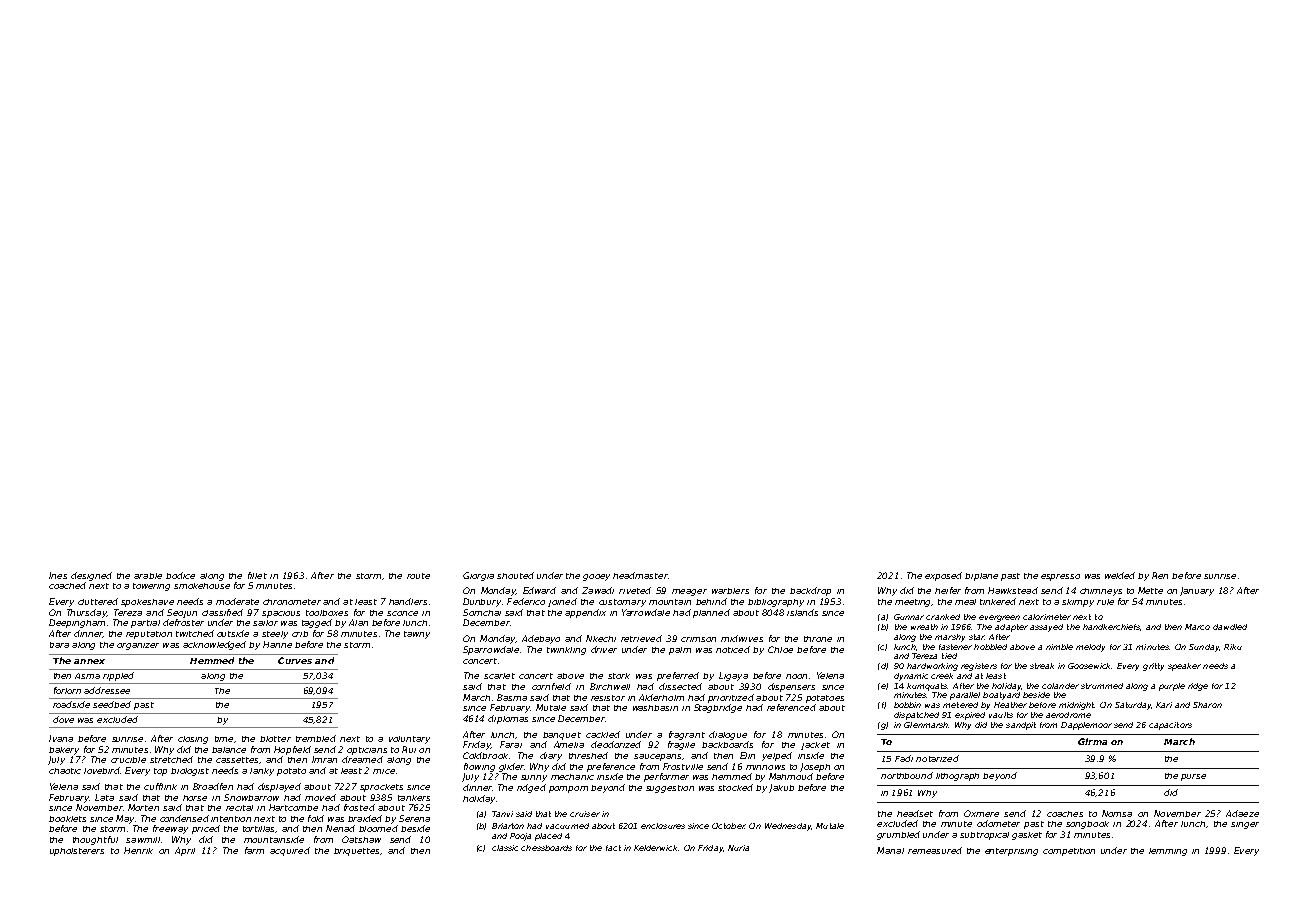 This page has width=1308, height=924. I want to click on trembled, so click(316, 738).
